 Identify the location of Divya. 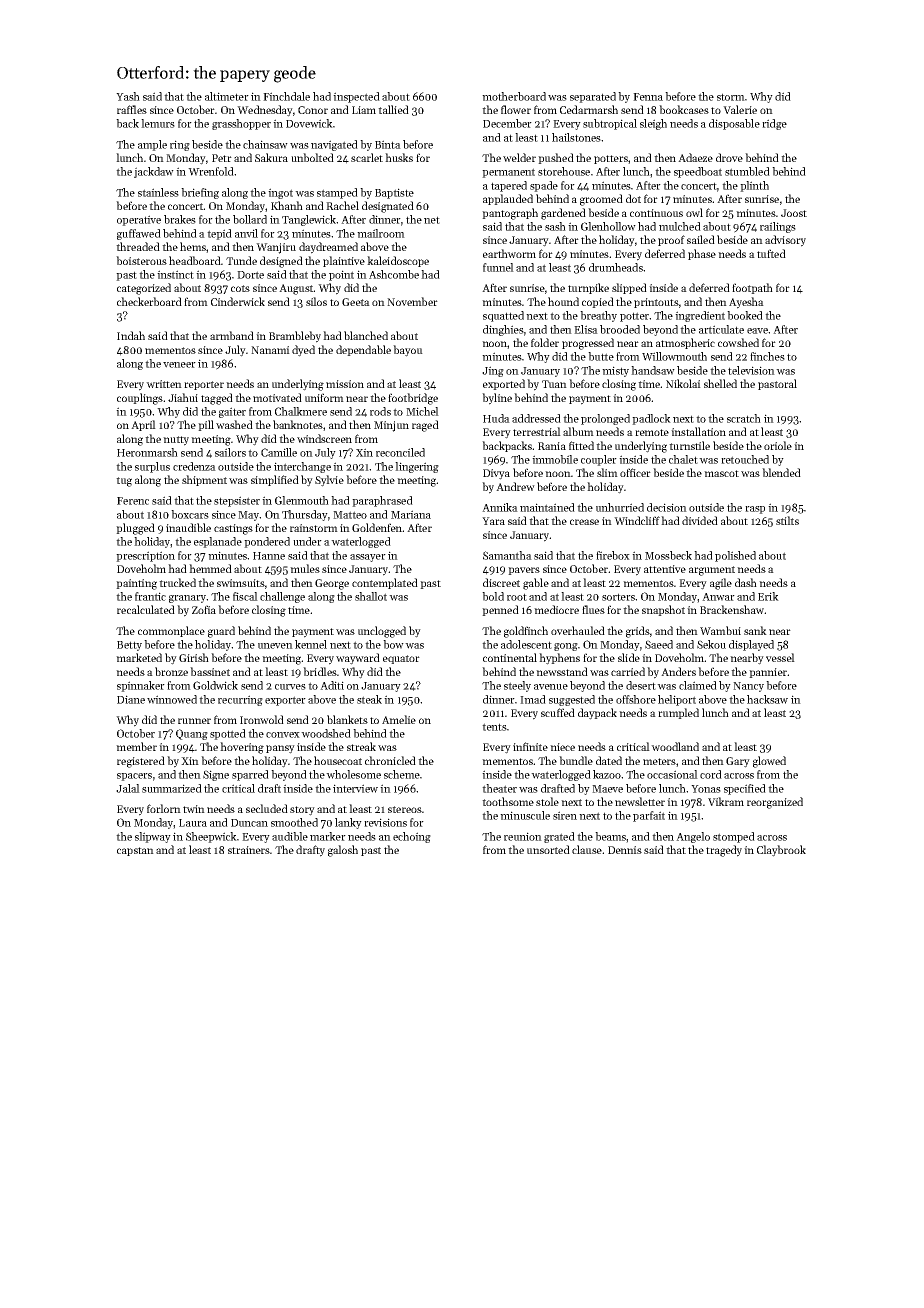
(496, 474).
